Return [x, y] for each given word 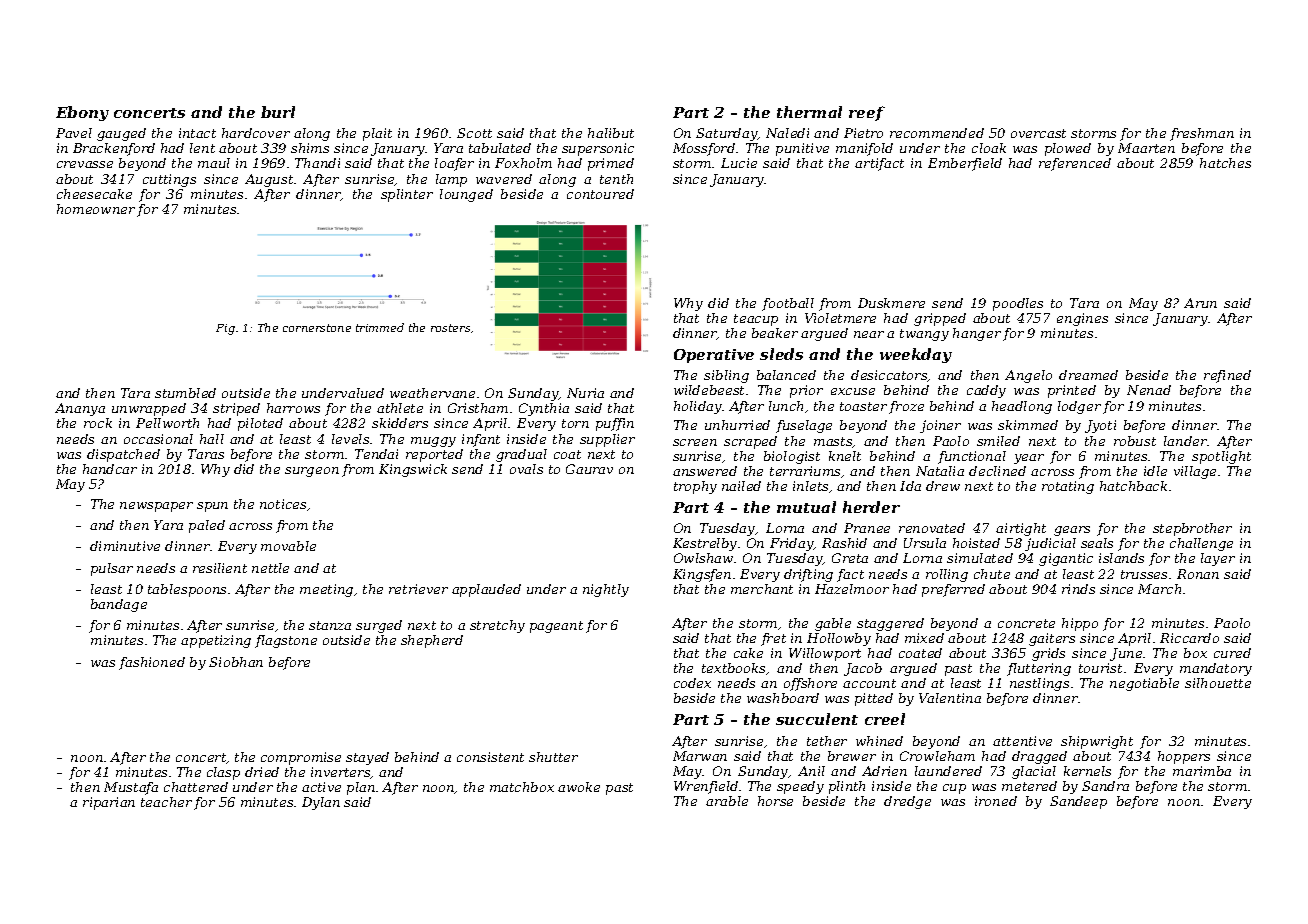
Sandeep [1078, 802]
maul [214, 163]
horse [775, 801]
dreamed [1088, 375]
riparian [109, 803]
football [788, 304]
